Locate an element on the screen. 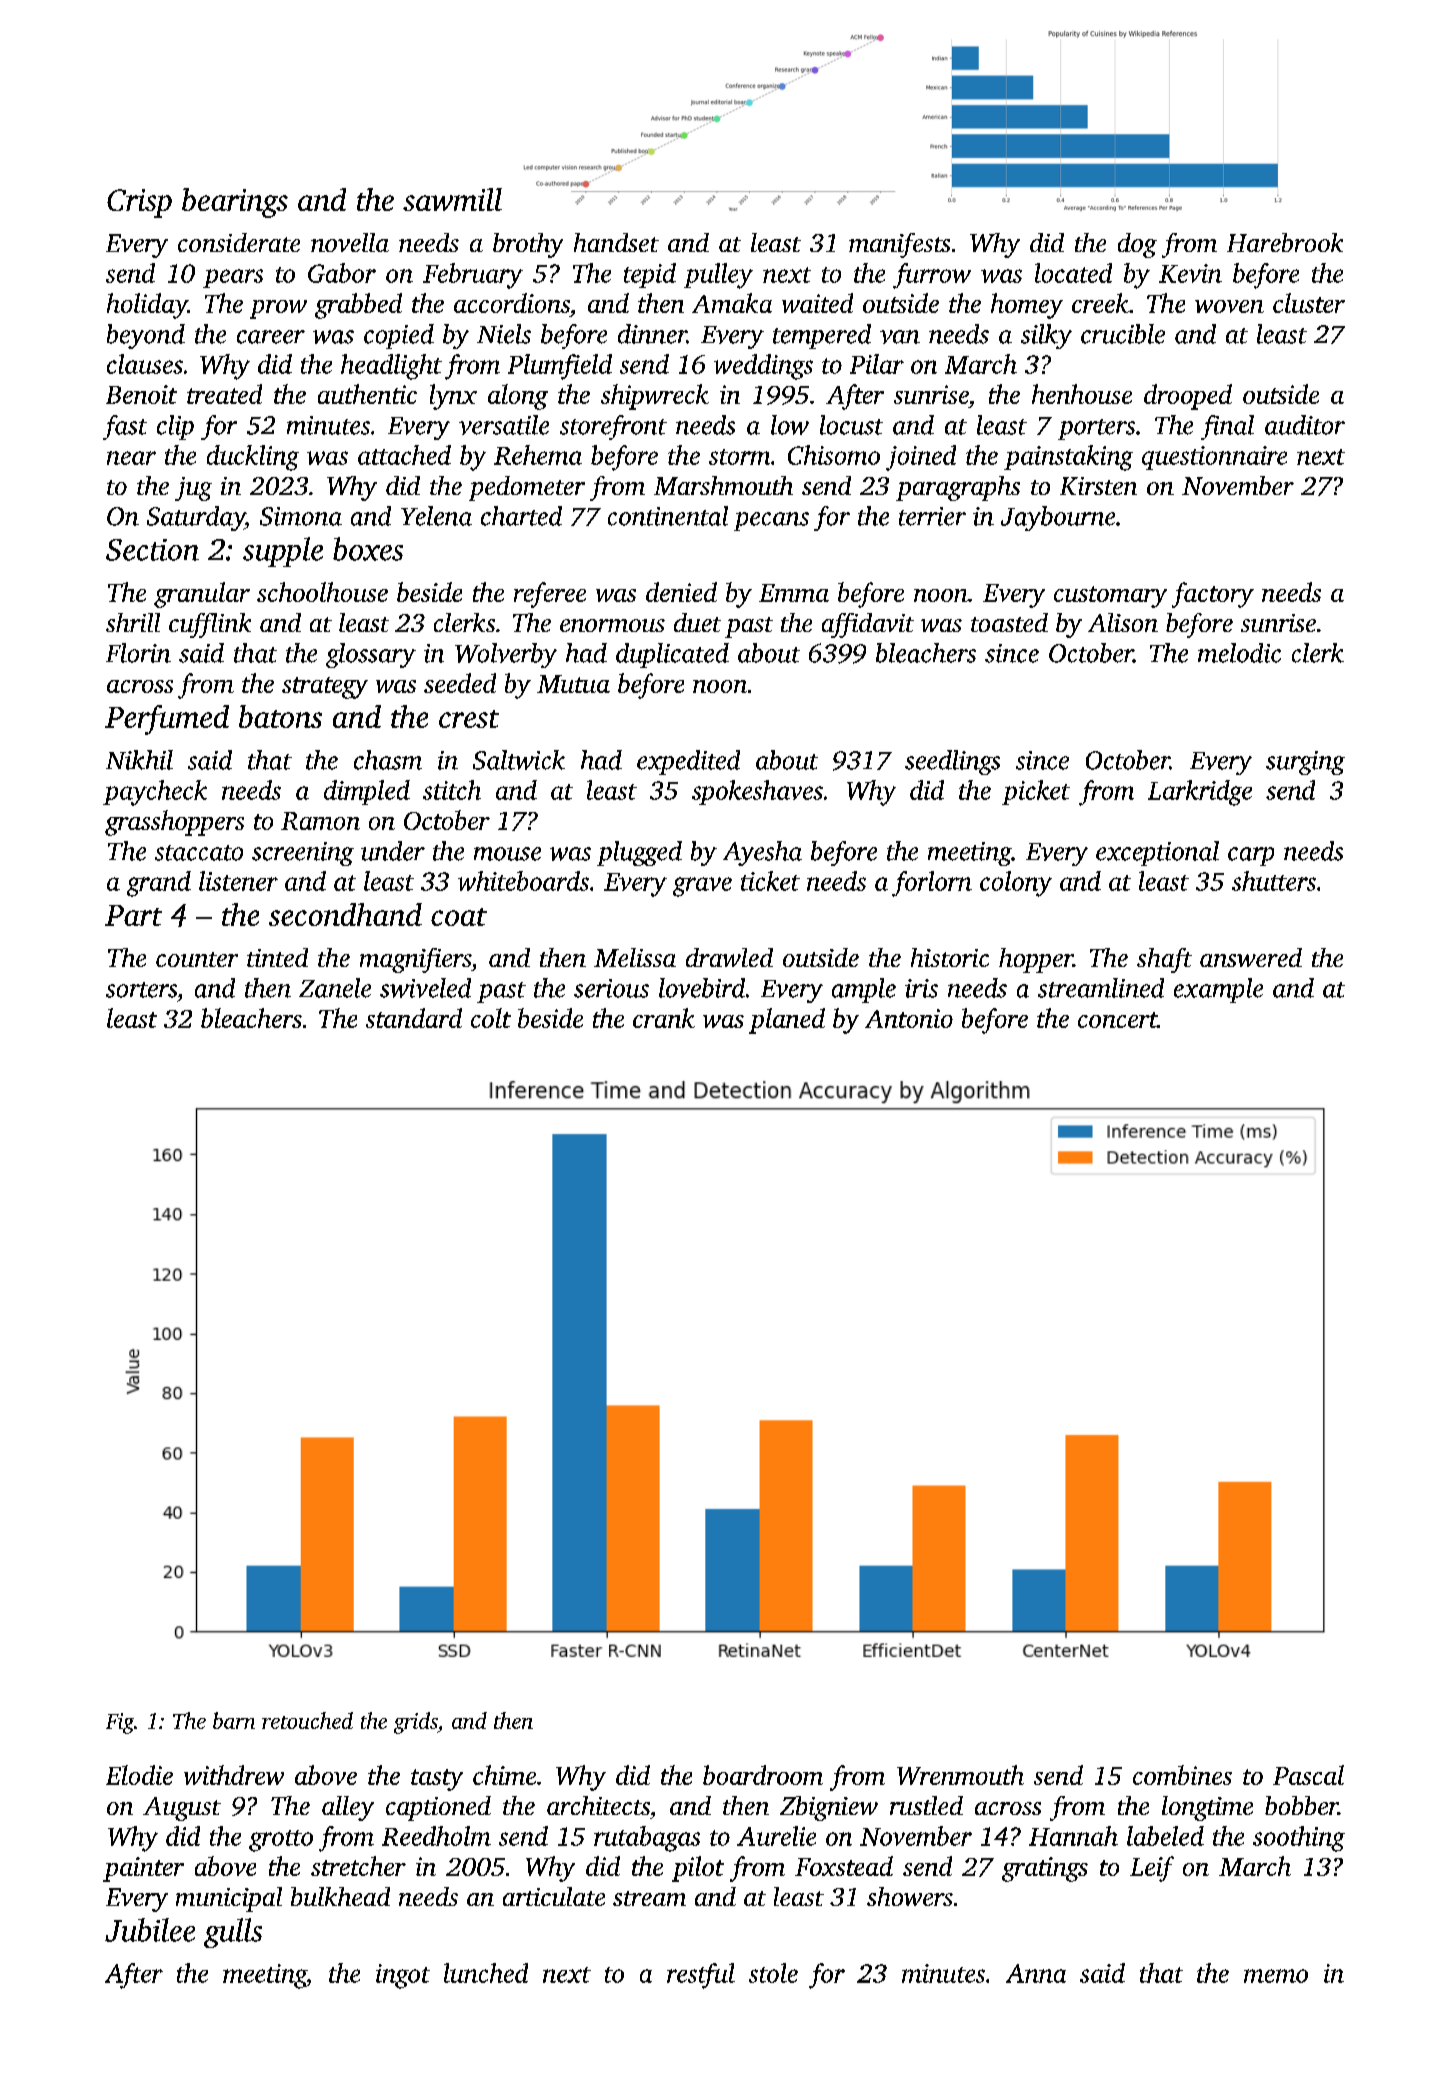 The height and width of the screenshot is (2100, 1450). gulls is located at coordinates (233, 1933).
